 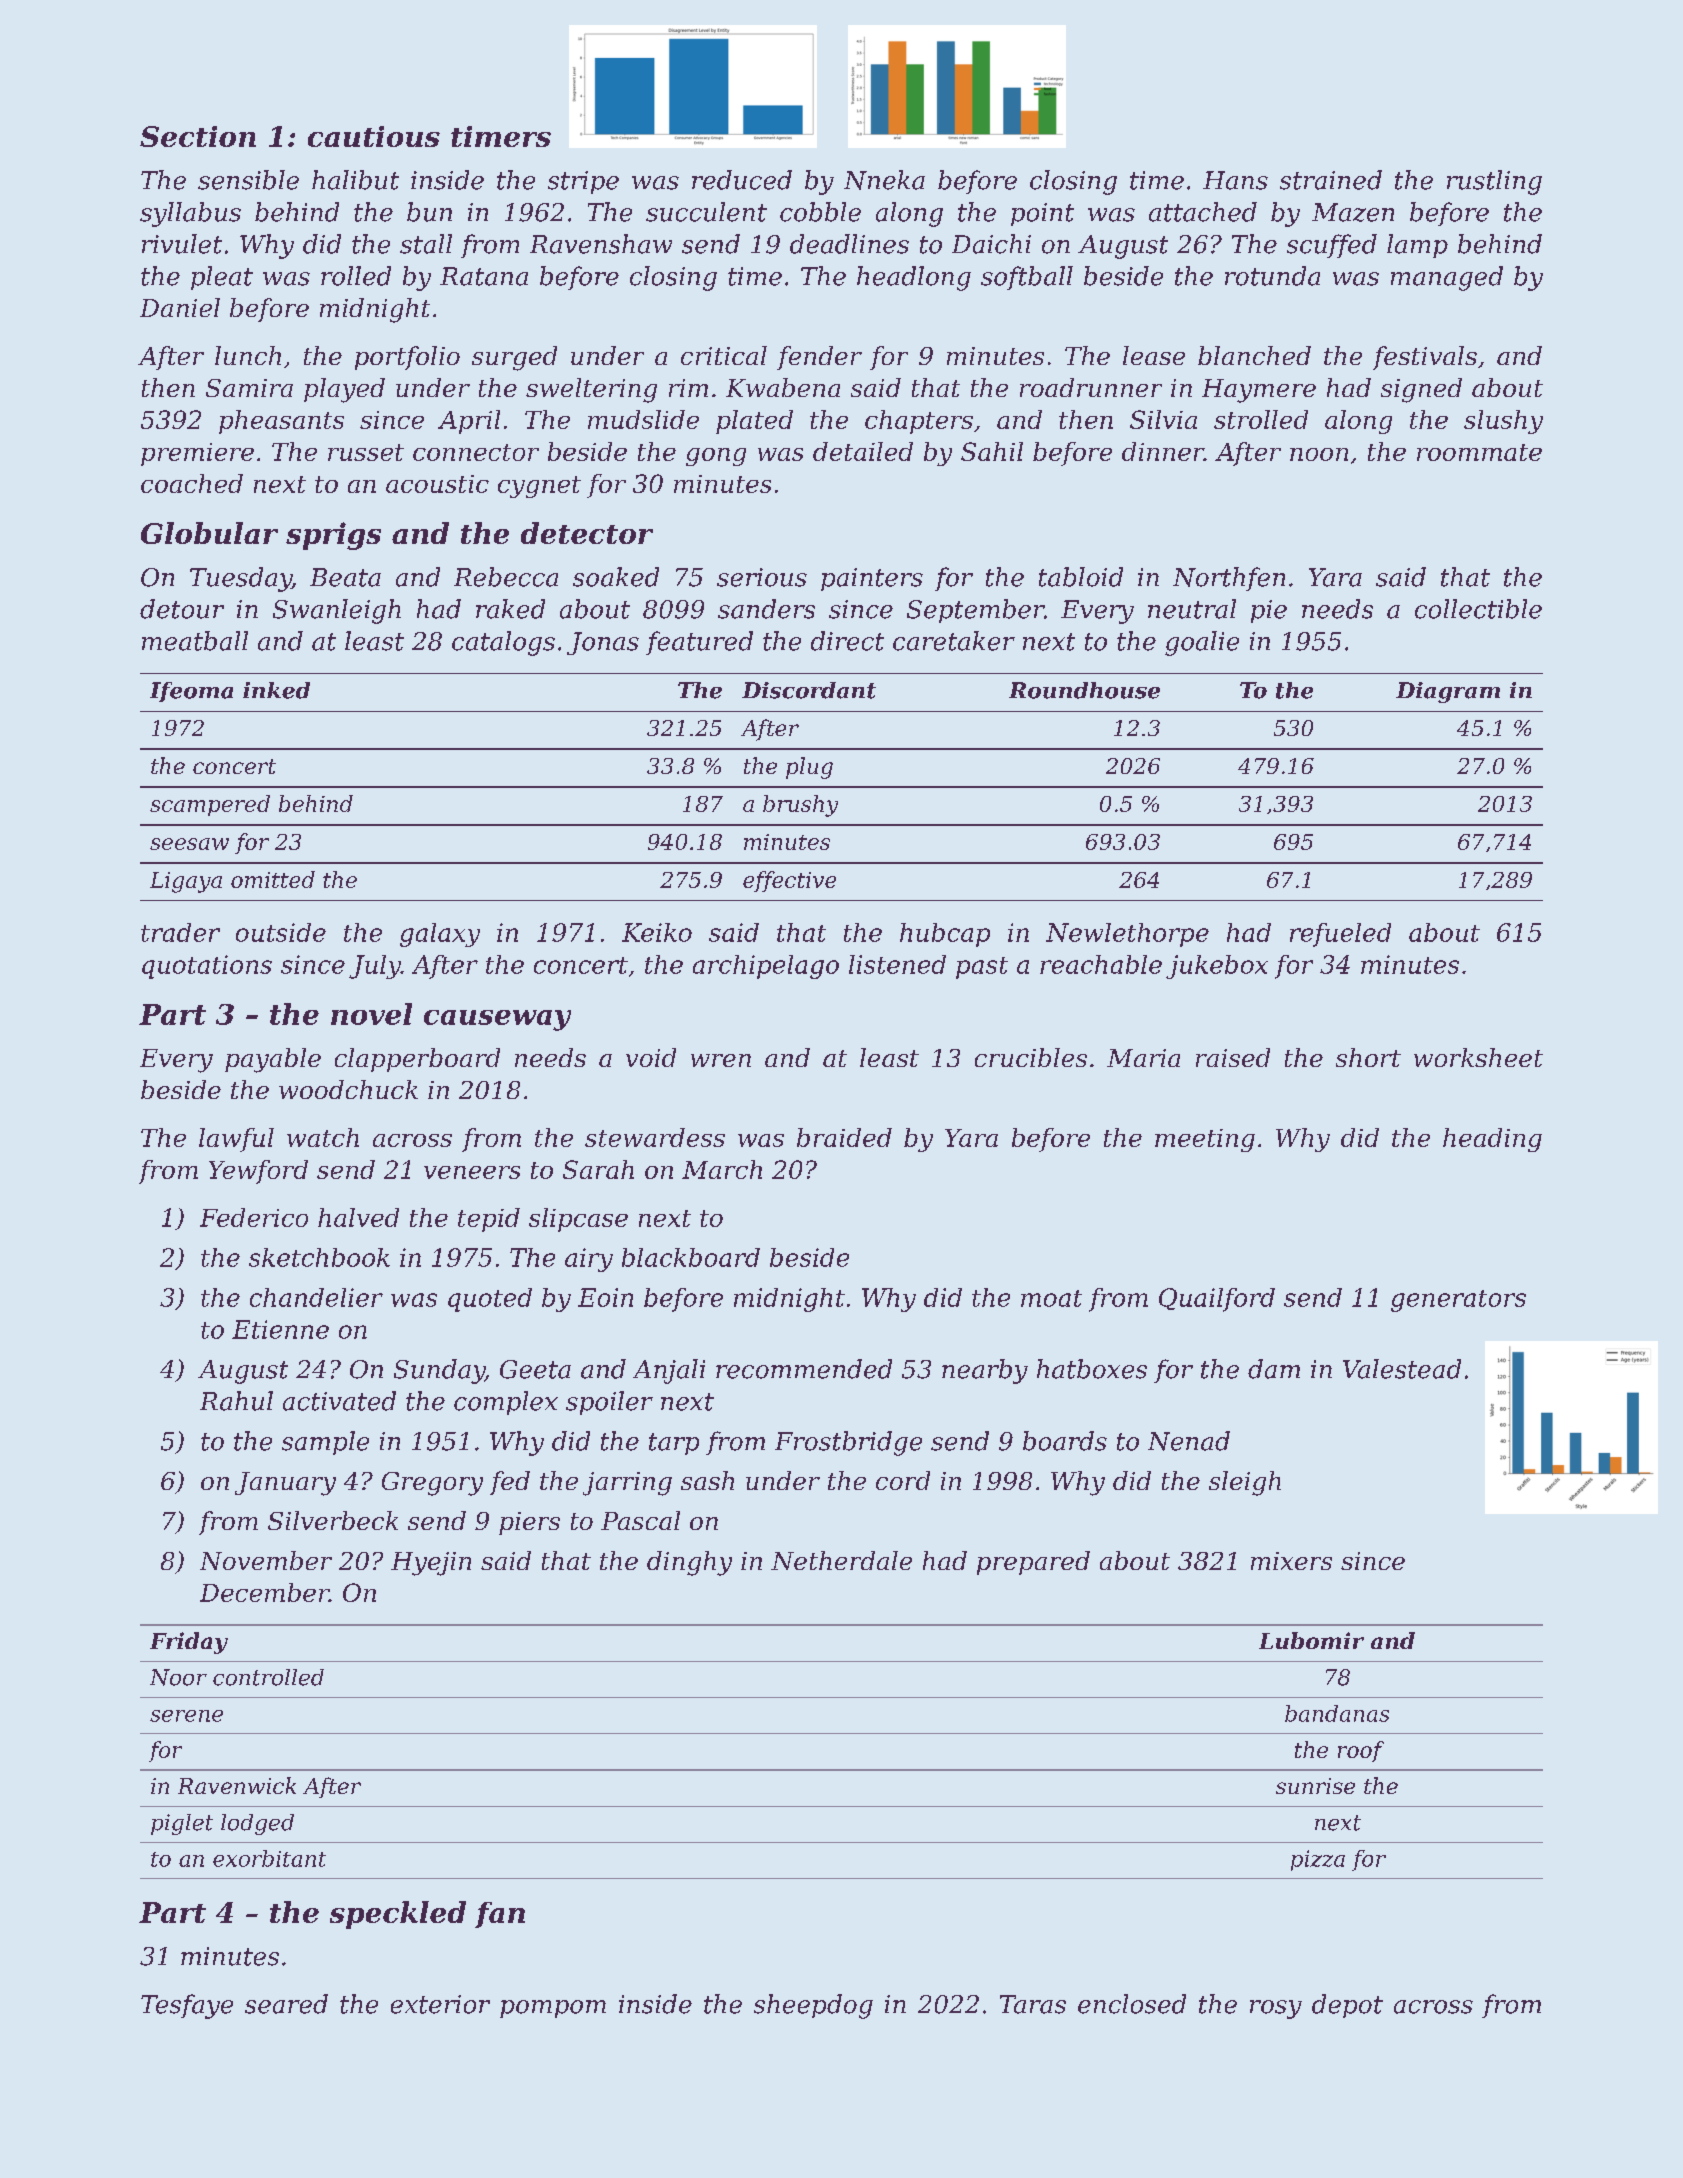 What do you see at coordinates (1042, 214) in the screenshot?
I see `point` at bounding box center [1042, 214].
